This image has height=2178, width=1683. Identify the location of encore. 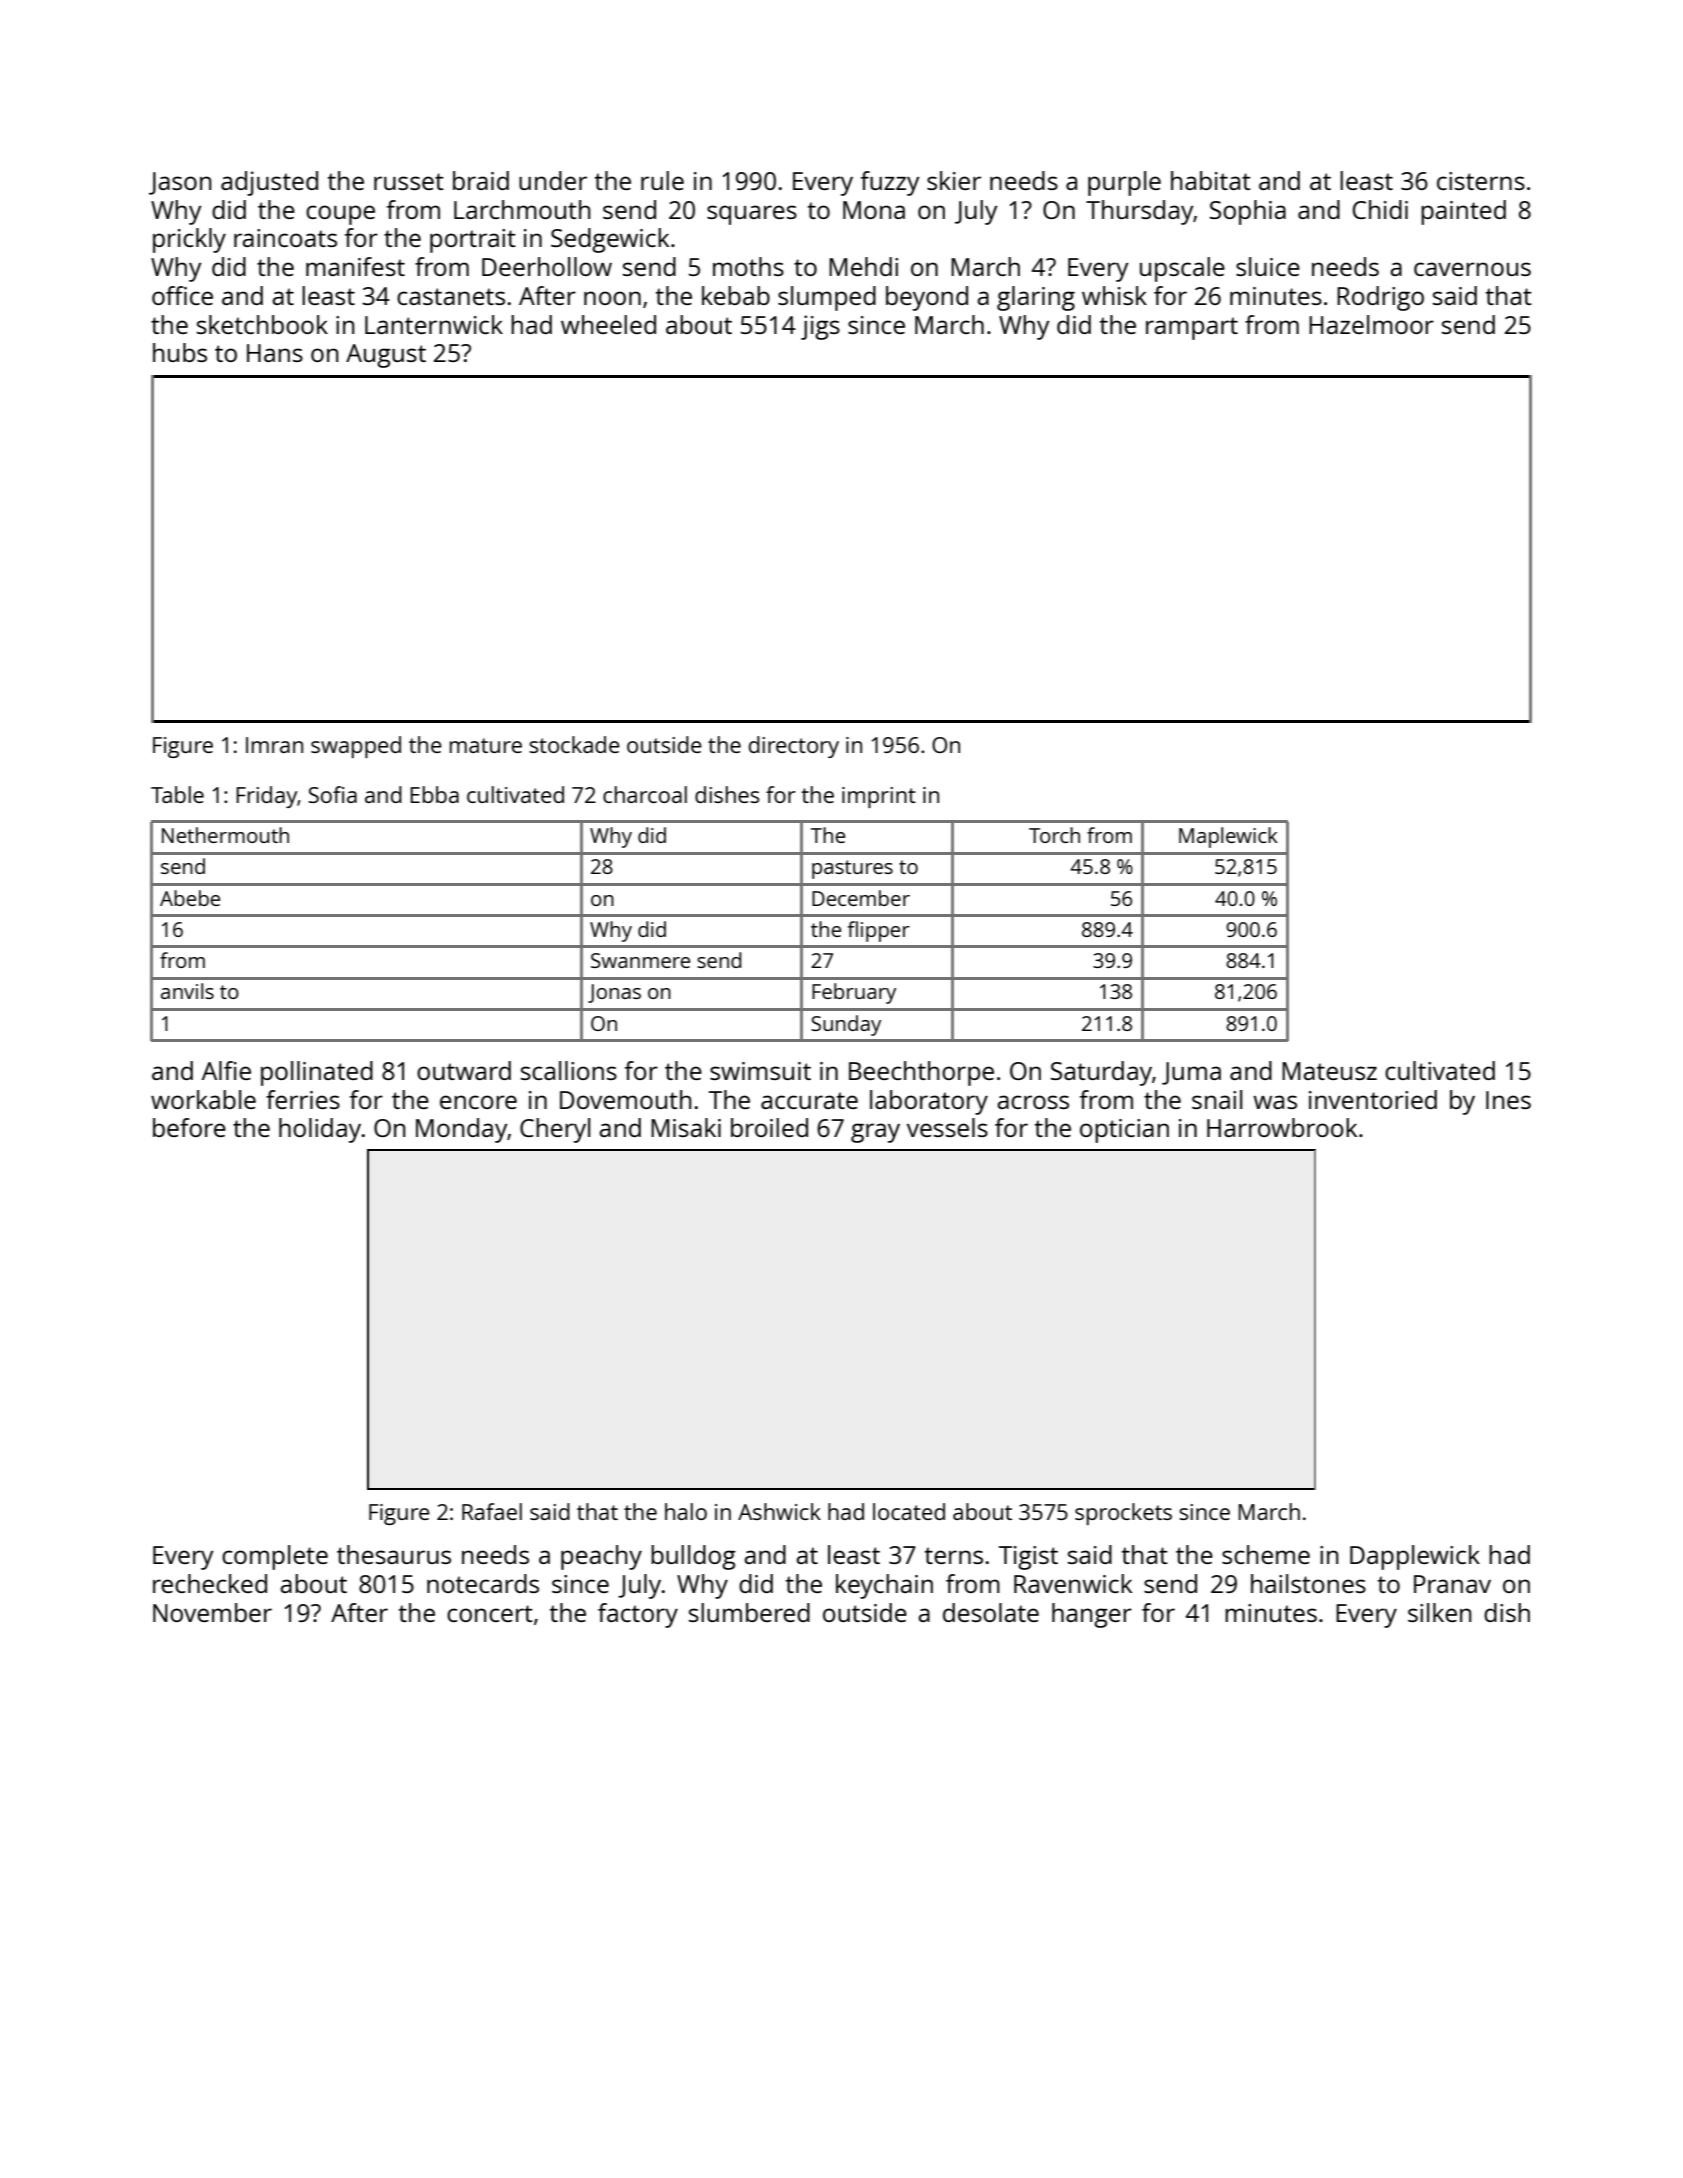
(478, 1102).
